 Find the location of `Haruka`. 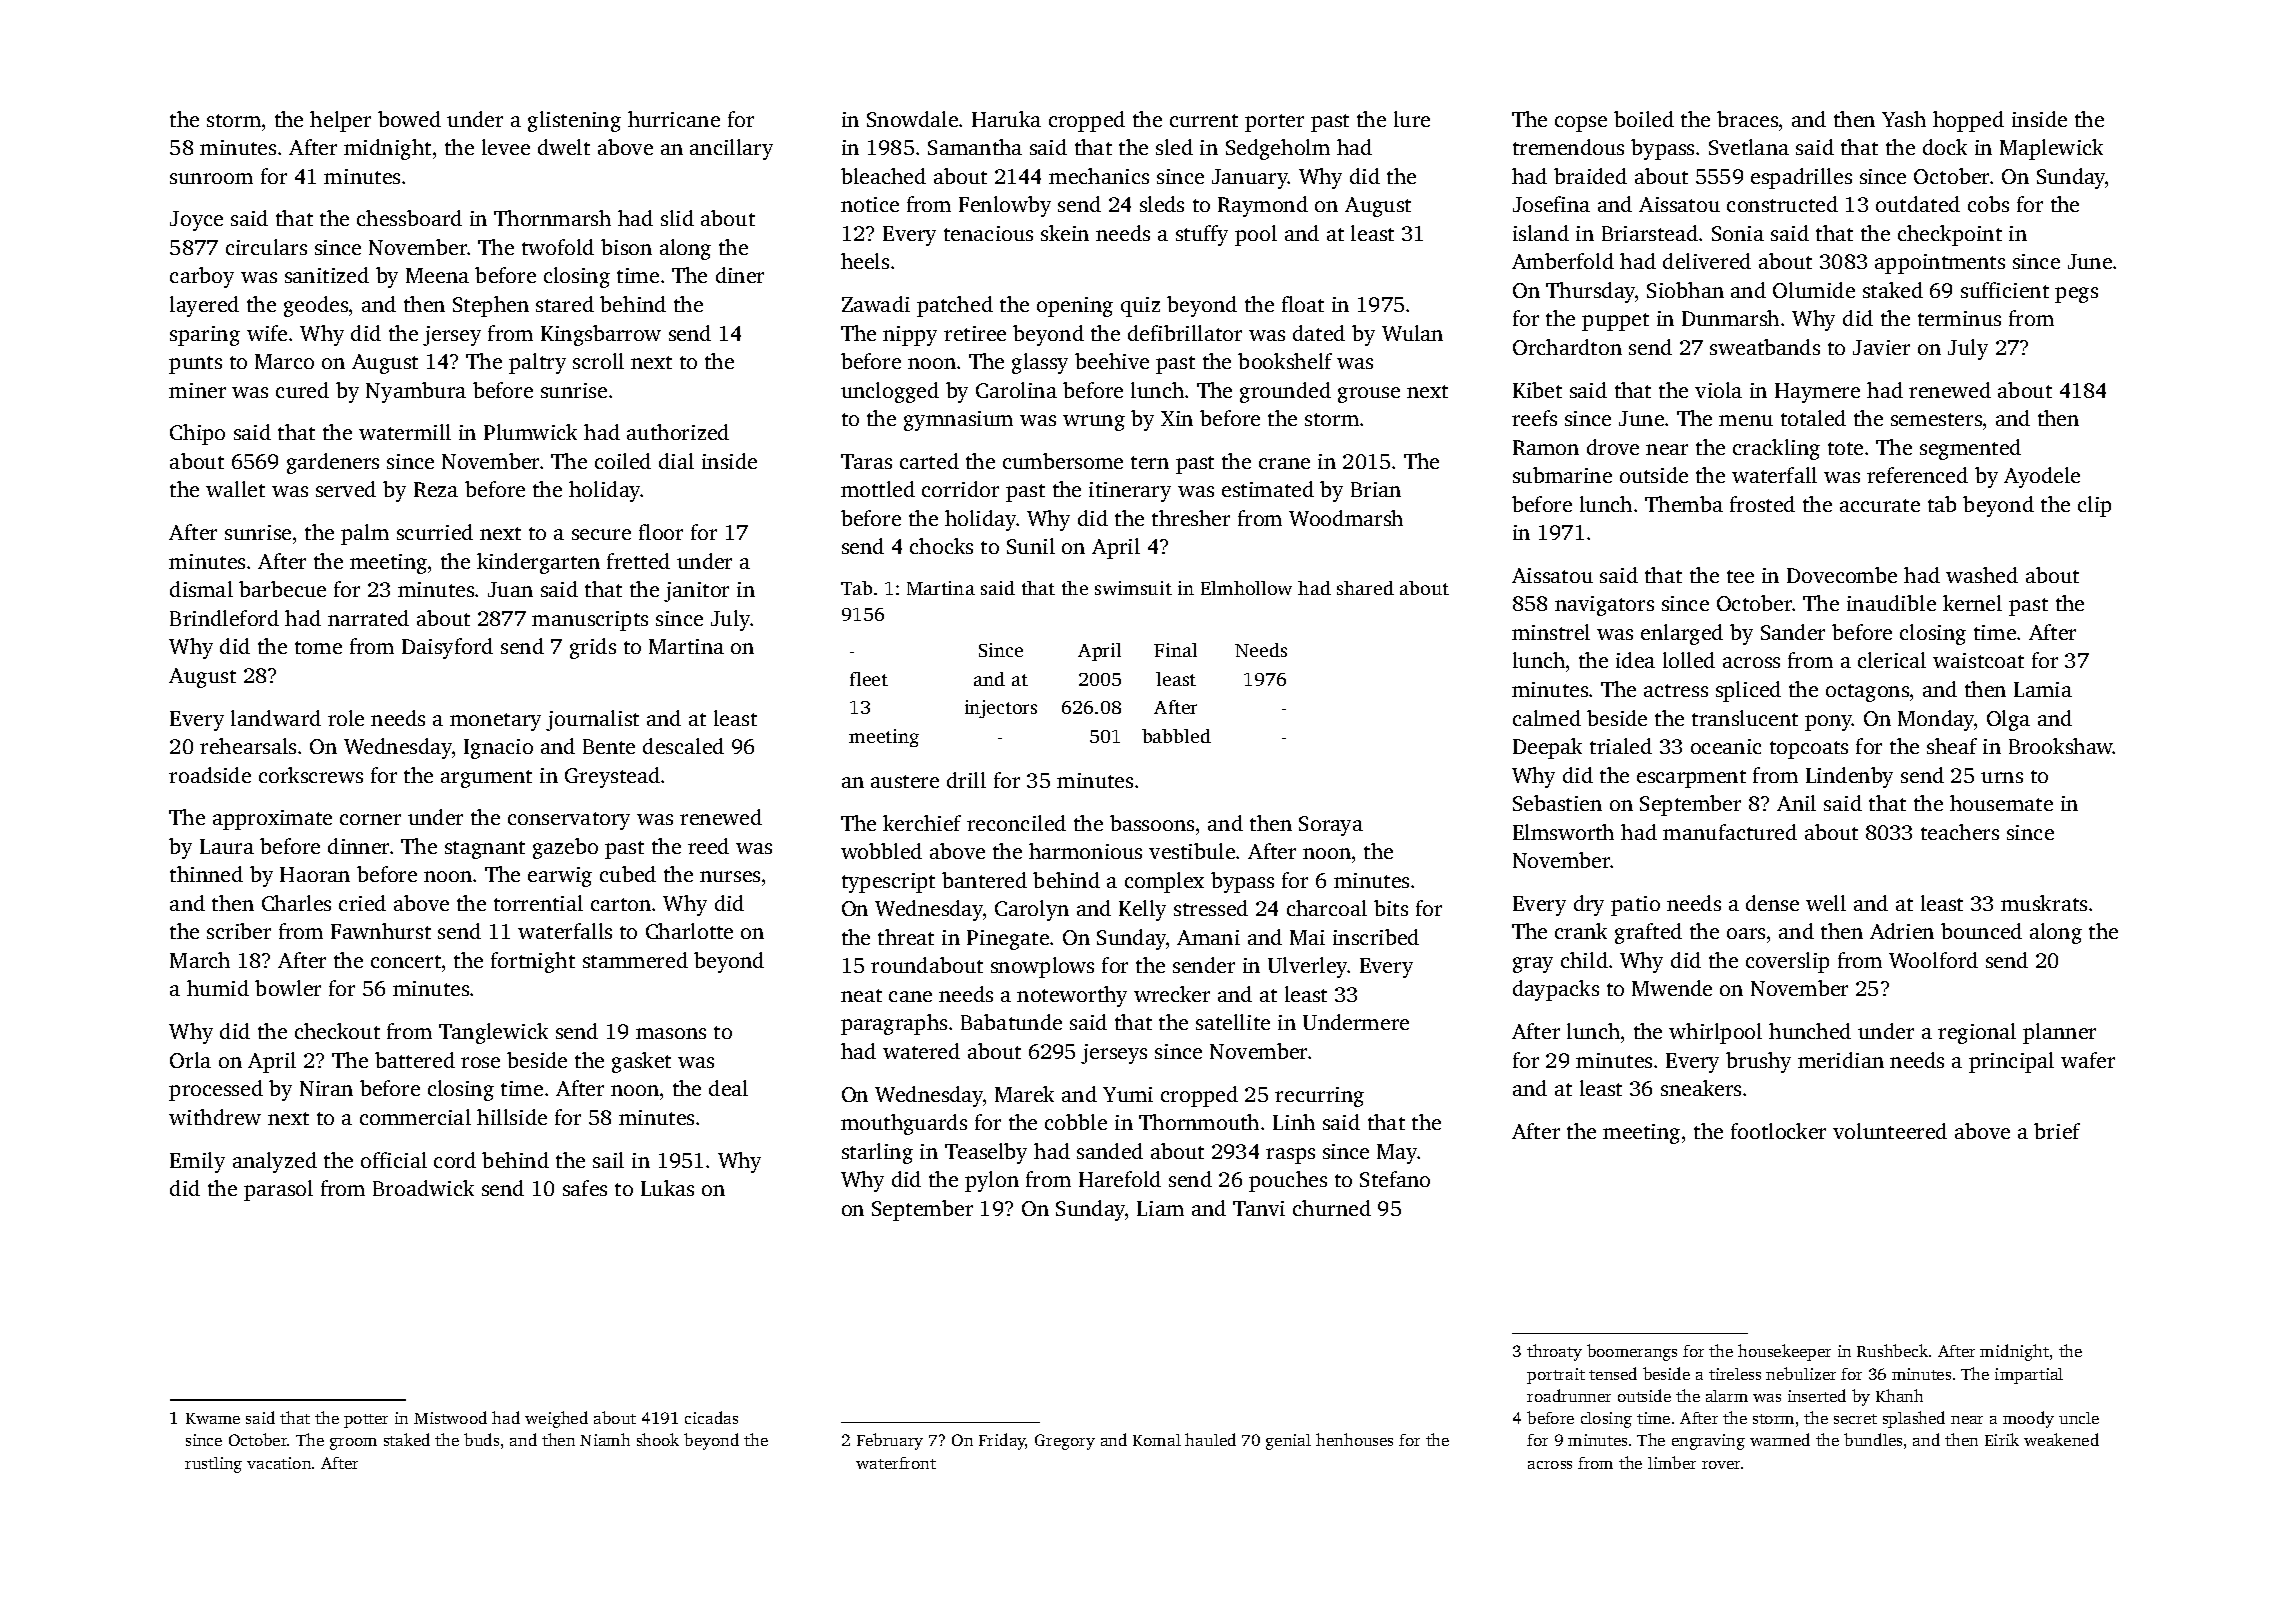

Haruka is located at coordinates (1006, 119).
